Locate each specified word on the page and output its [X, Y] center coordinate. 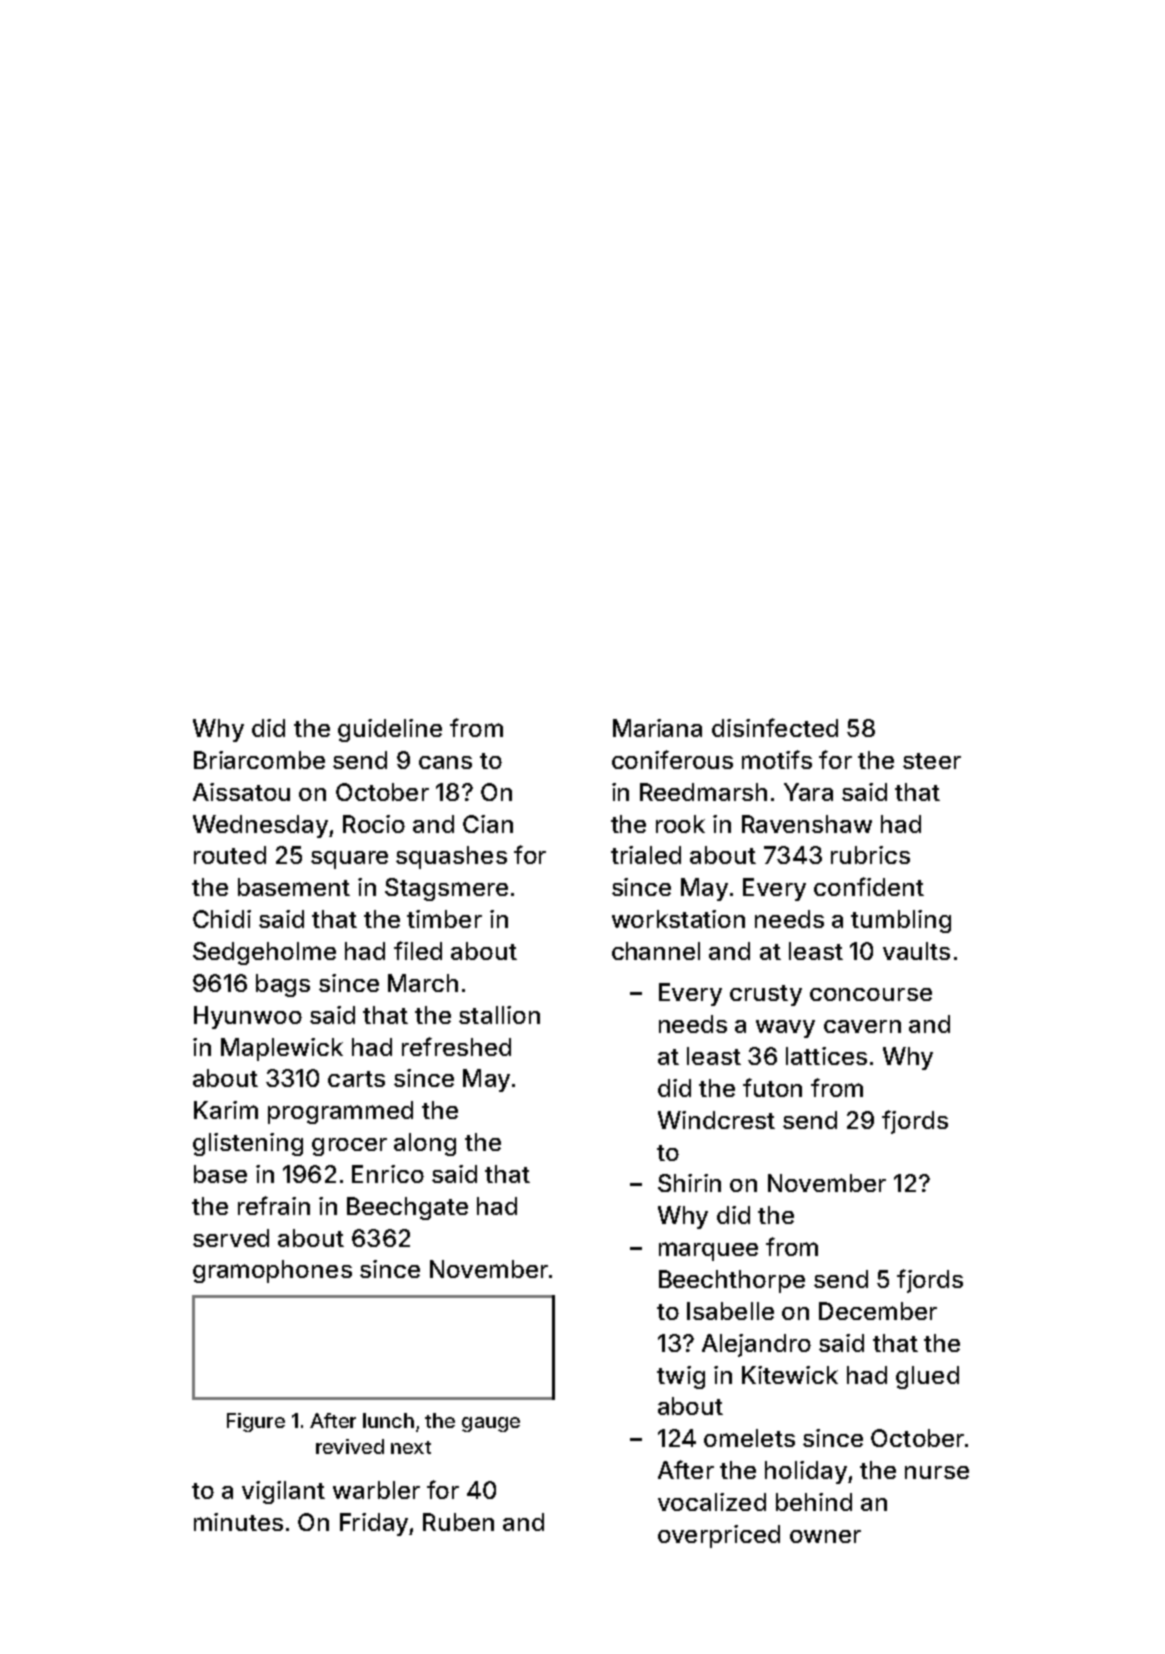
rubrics [870, 855]
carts [356, 1079]
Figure [256, 1422]
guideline [390, 730]
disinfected [775, 727]
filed [418, 950]
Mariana [657, 728]
